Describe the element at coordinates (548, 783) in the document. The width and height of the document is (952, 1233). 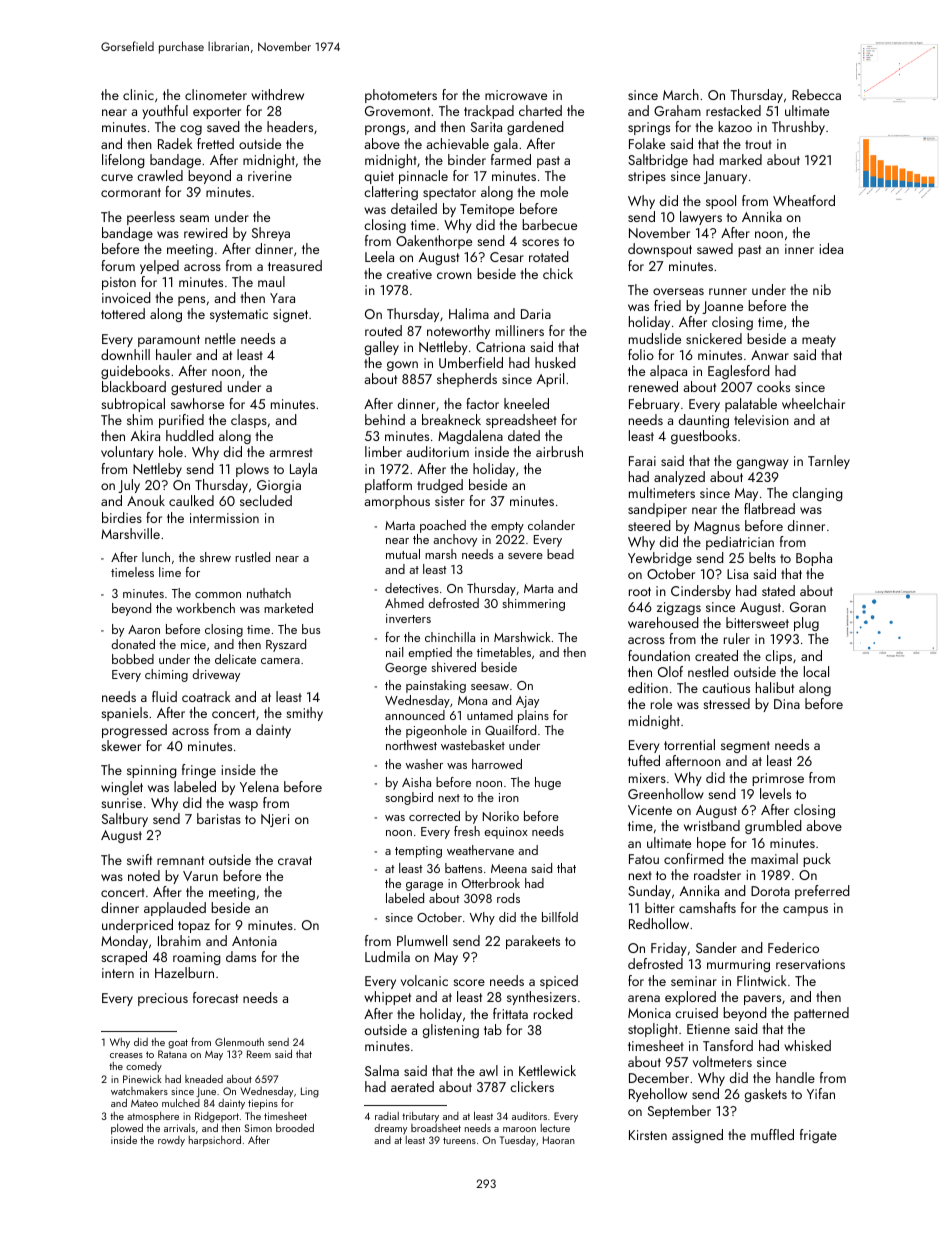
I see `huge` at that location.
